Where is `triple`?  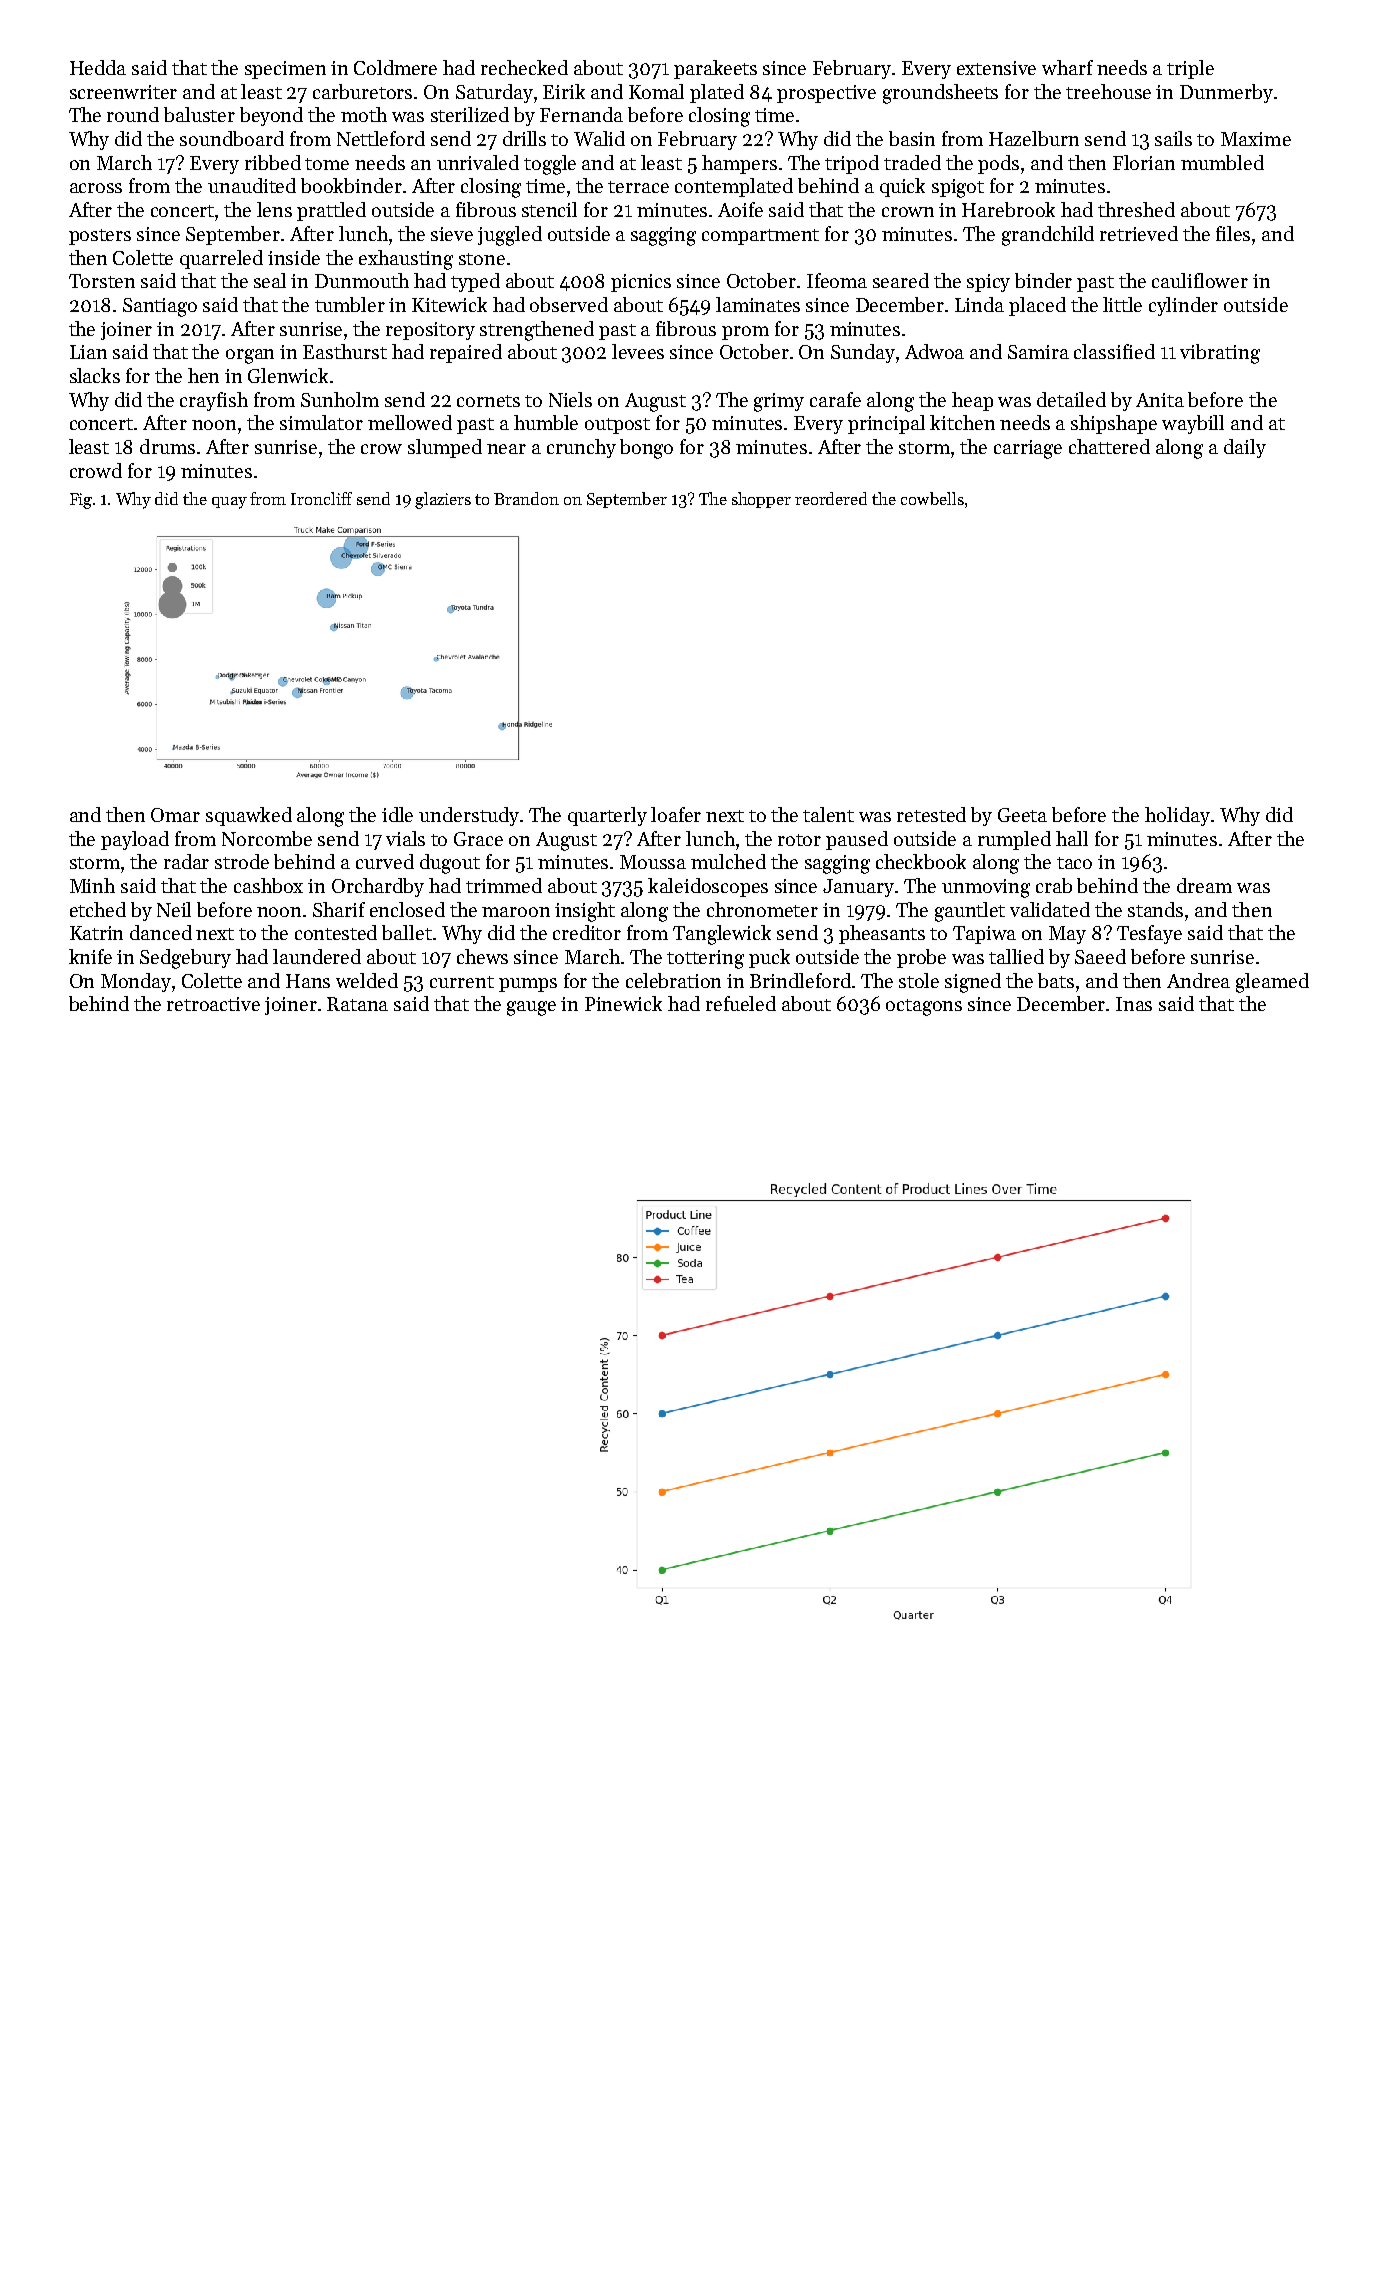 triple is located at coordinates (1190, 69).
